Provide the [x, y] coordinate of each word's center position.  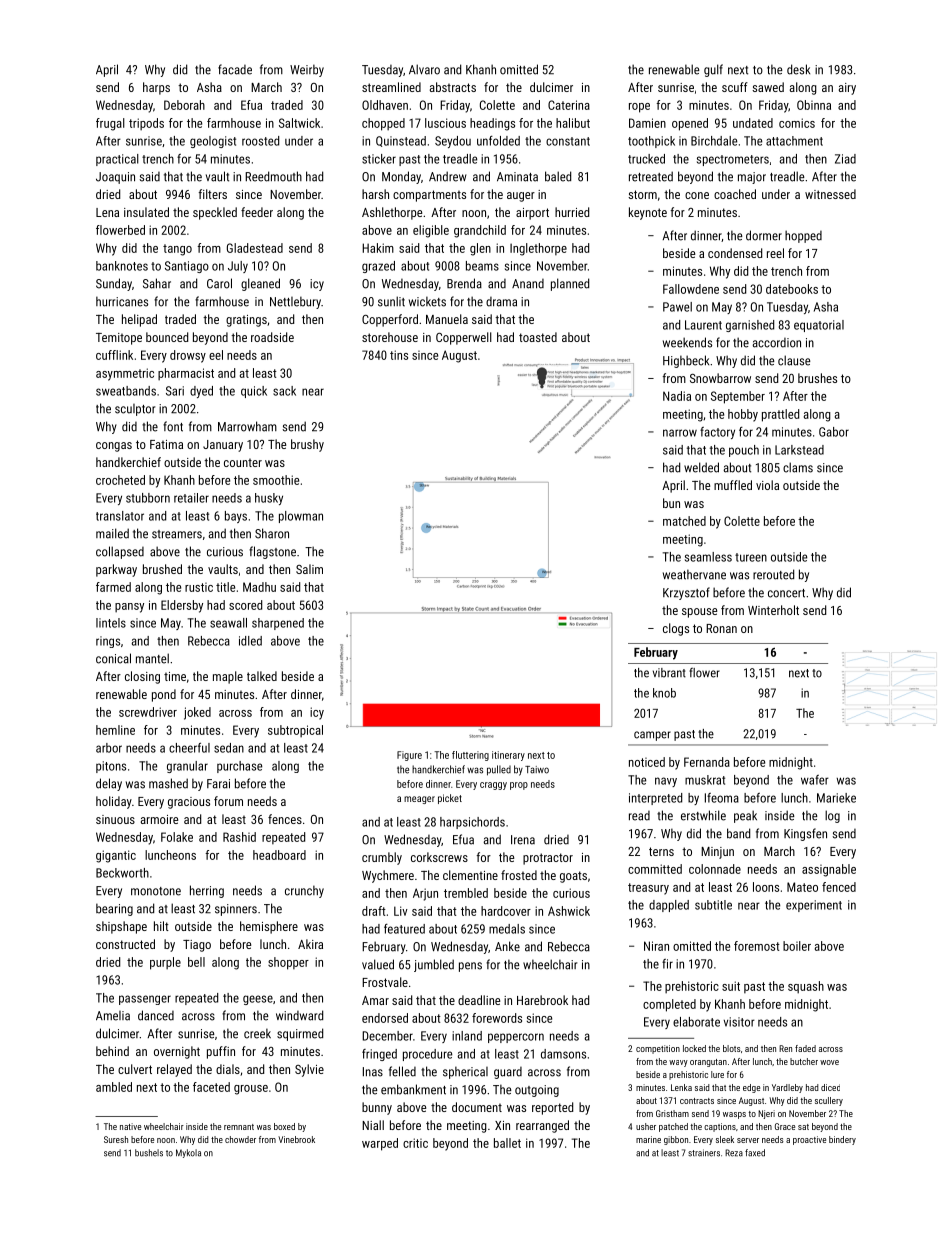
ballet [507, 1143]
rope [639, 108]
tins [399, 355]
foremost [757, 946]
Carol [219, 283]
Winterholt [773, 610]
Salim [309, 569]
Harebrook [542, 1000]
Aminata [517, 177]
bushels [149, 1153]
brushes [817, 378]
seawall [228, 623]
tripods [146, 124]
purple [165, 963]
